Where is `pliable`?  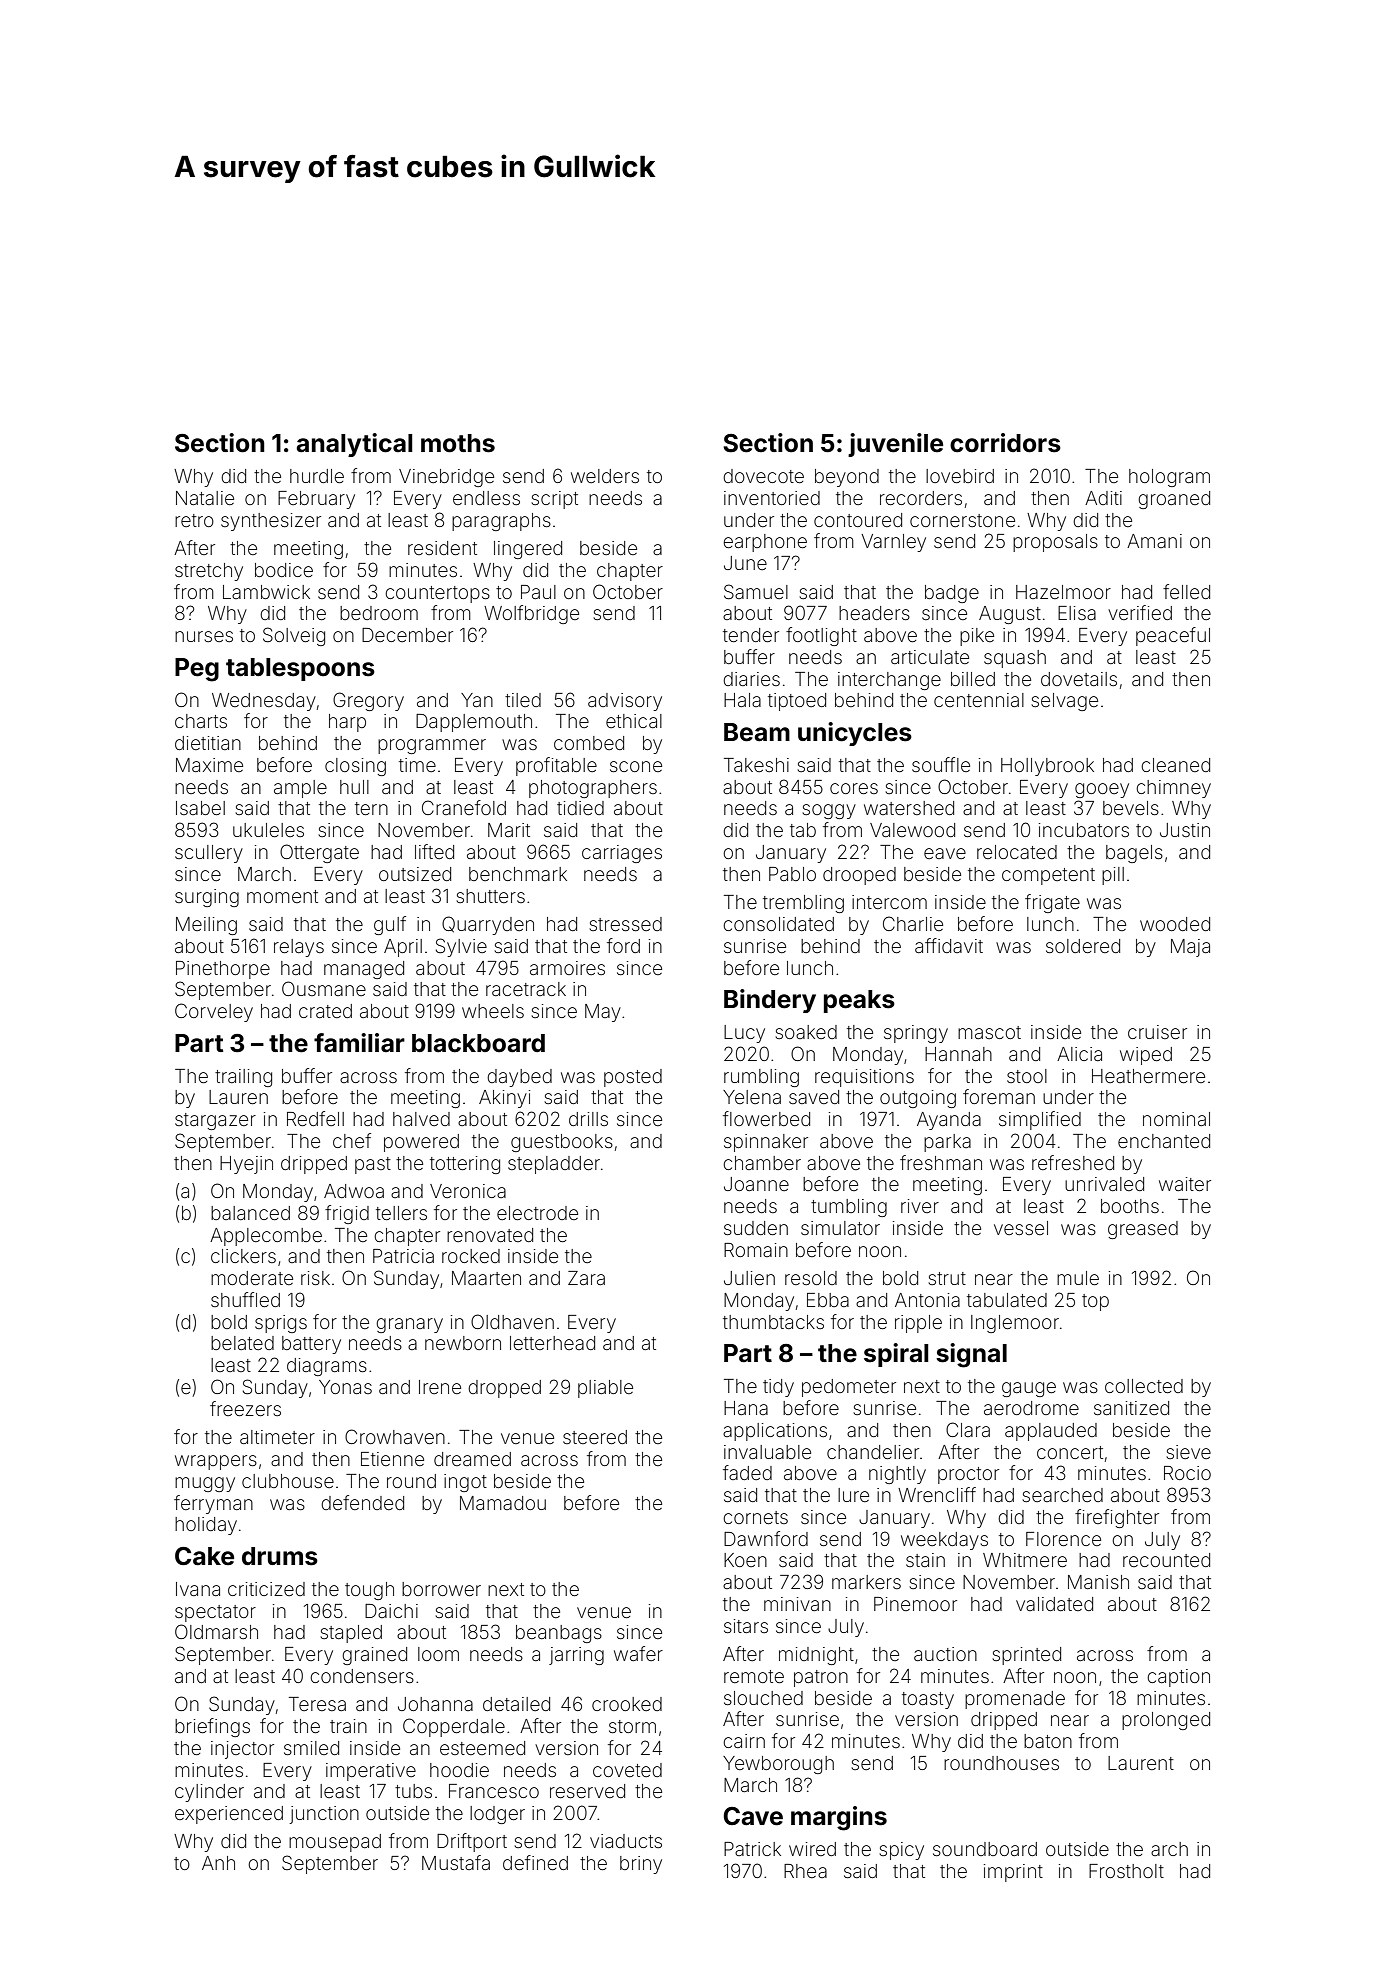 pliable is located at coordinates (605, 1389).
